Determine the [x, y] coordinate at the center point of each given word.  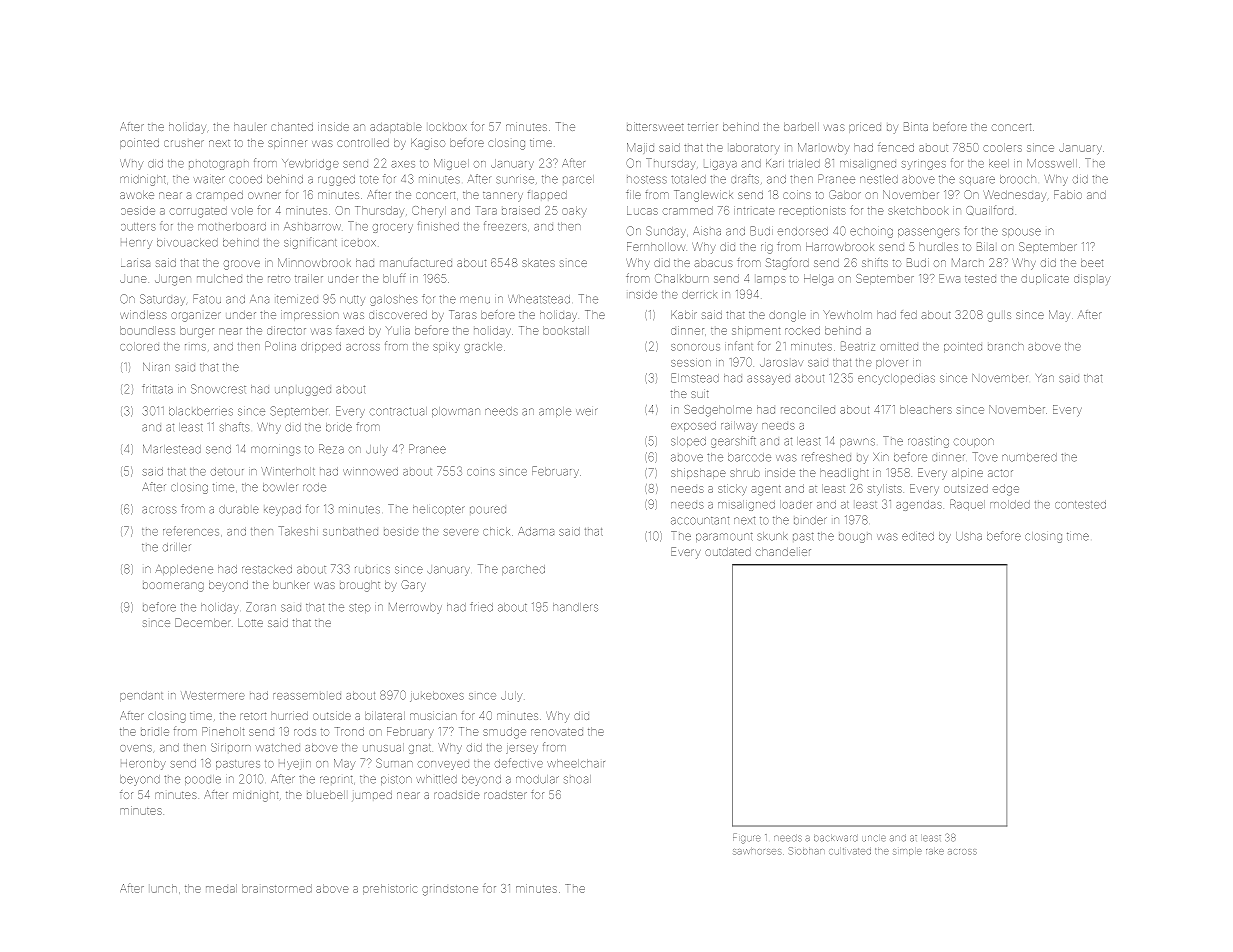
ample [555, 412]
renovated [557, 732]
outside [332, 716]
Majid [640, 148]
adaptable [395, 128]
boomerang [173, 587]
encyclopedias [896, 379]
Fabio [1068, 194]
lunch [164, 888]
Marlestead [172, 449]
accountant [700, 521]
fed [909, 315]
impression [310, 316]
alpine [967, 474]
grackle [483, 347]
